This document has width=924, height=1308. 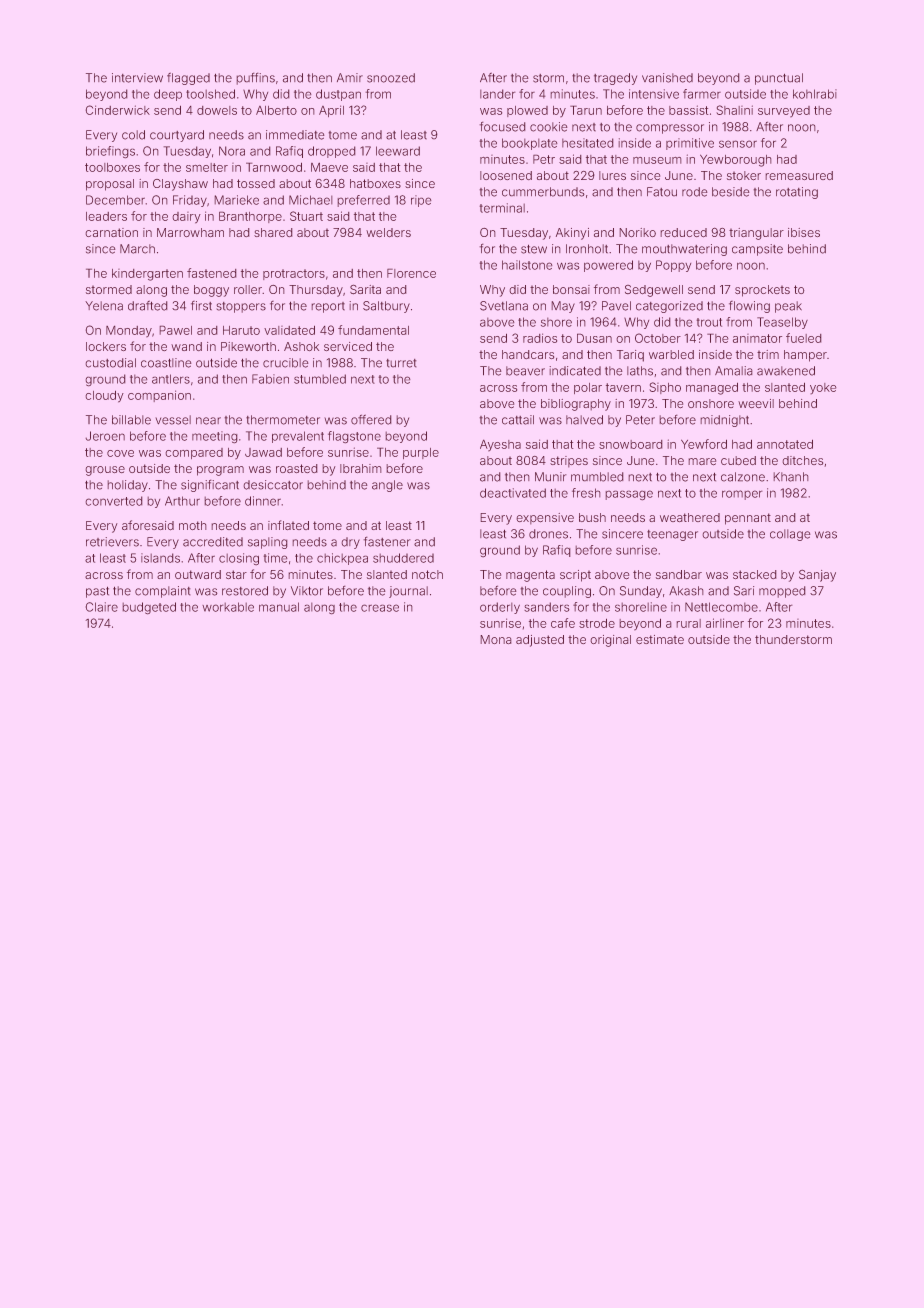 What do you see at coordinates (567, 592) in the document?
I see `coupling` at bounding box center [567, 592].
